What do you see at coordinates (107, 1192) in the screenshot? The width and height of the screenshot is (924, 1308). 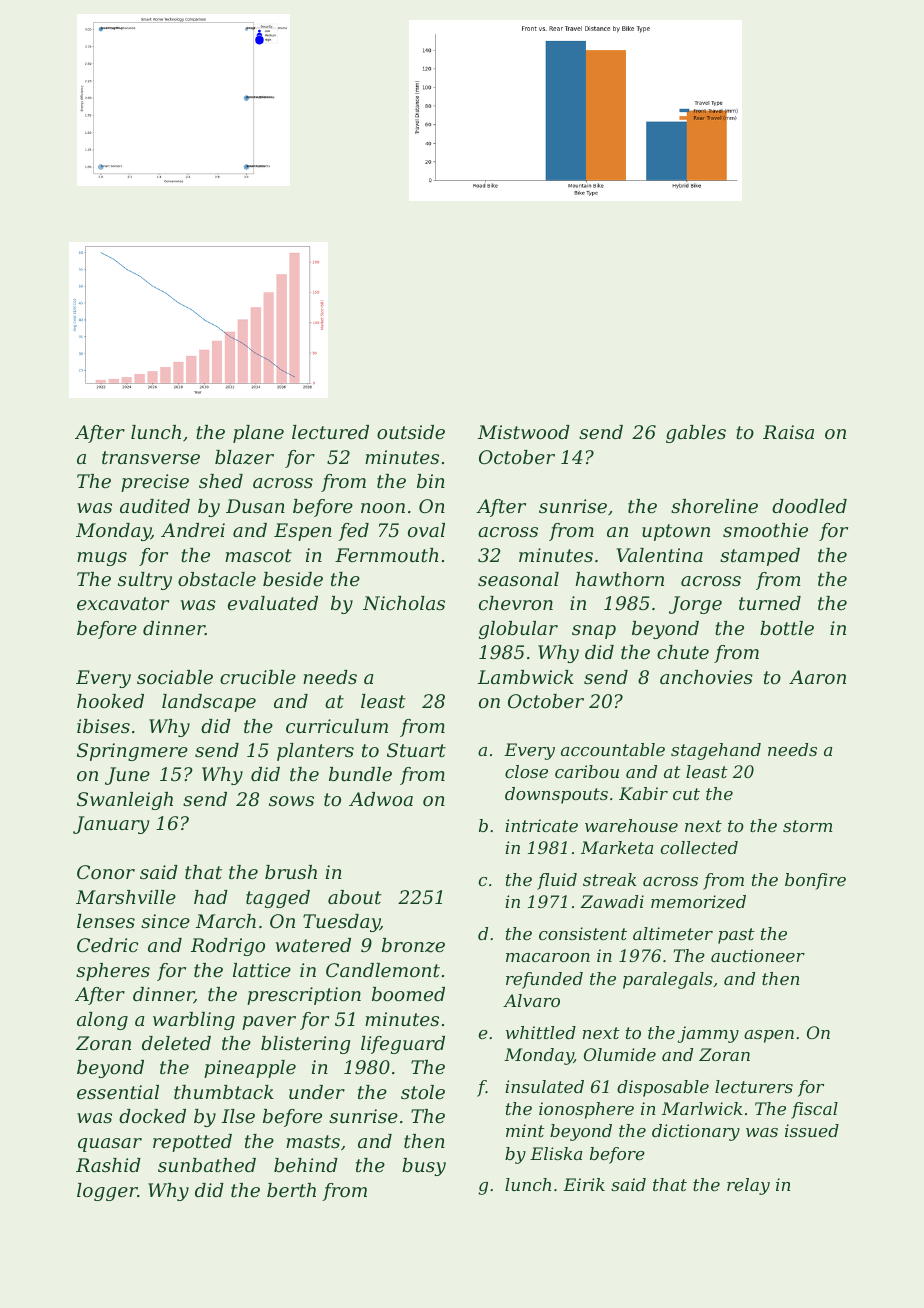 I see `logger` at bounding box center [107, 1192].
